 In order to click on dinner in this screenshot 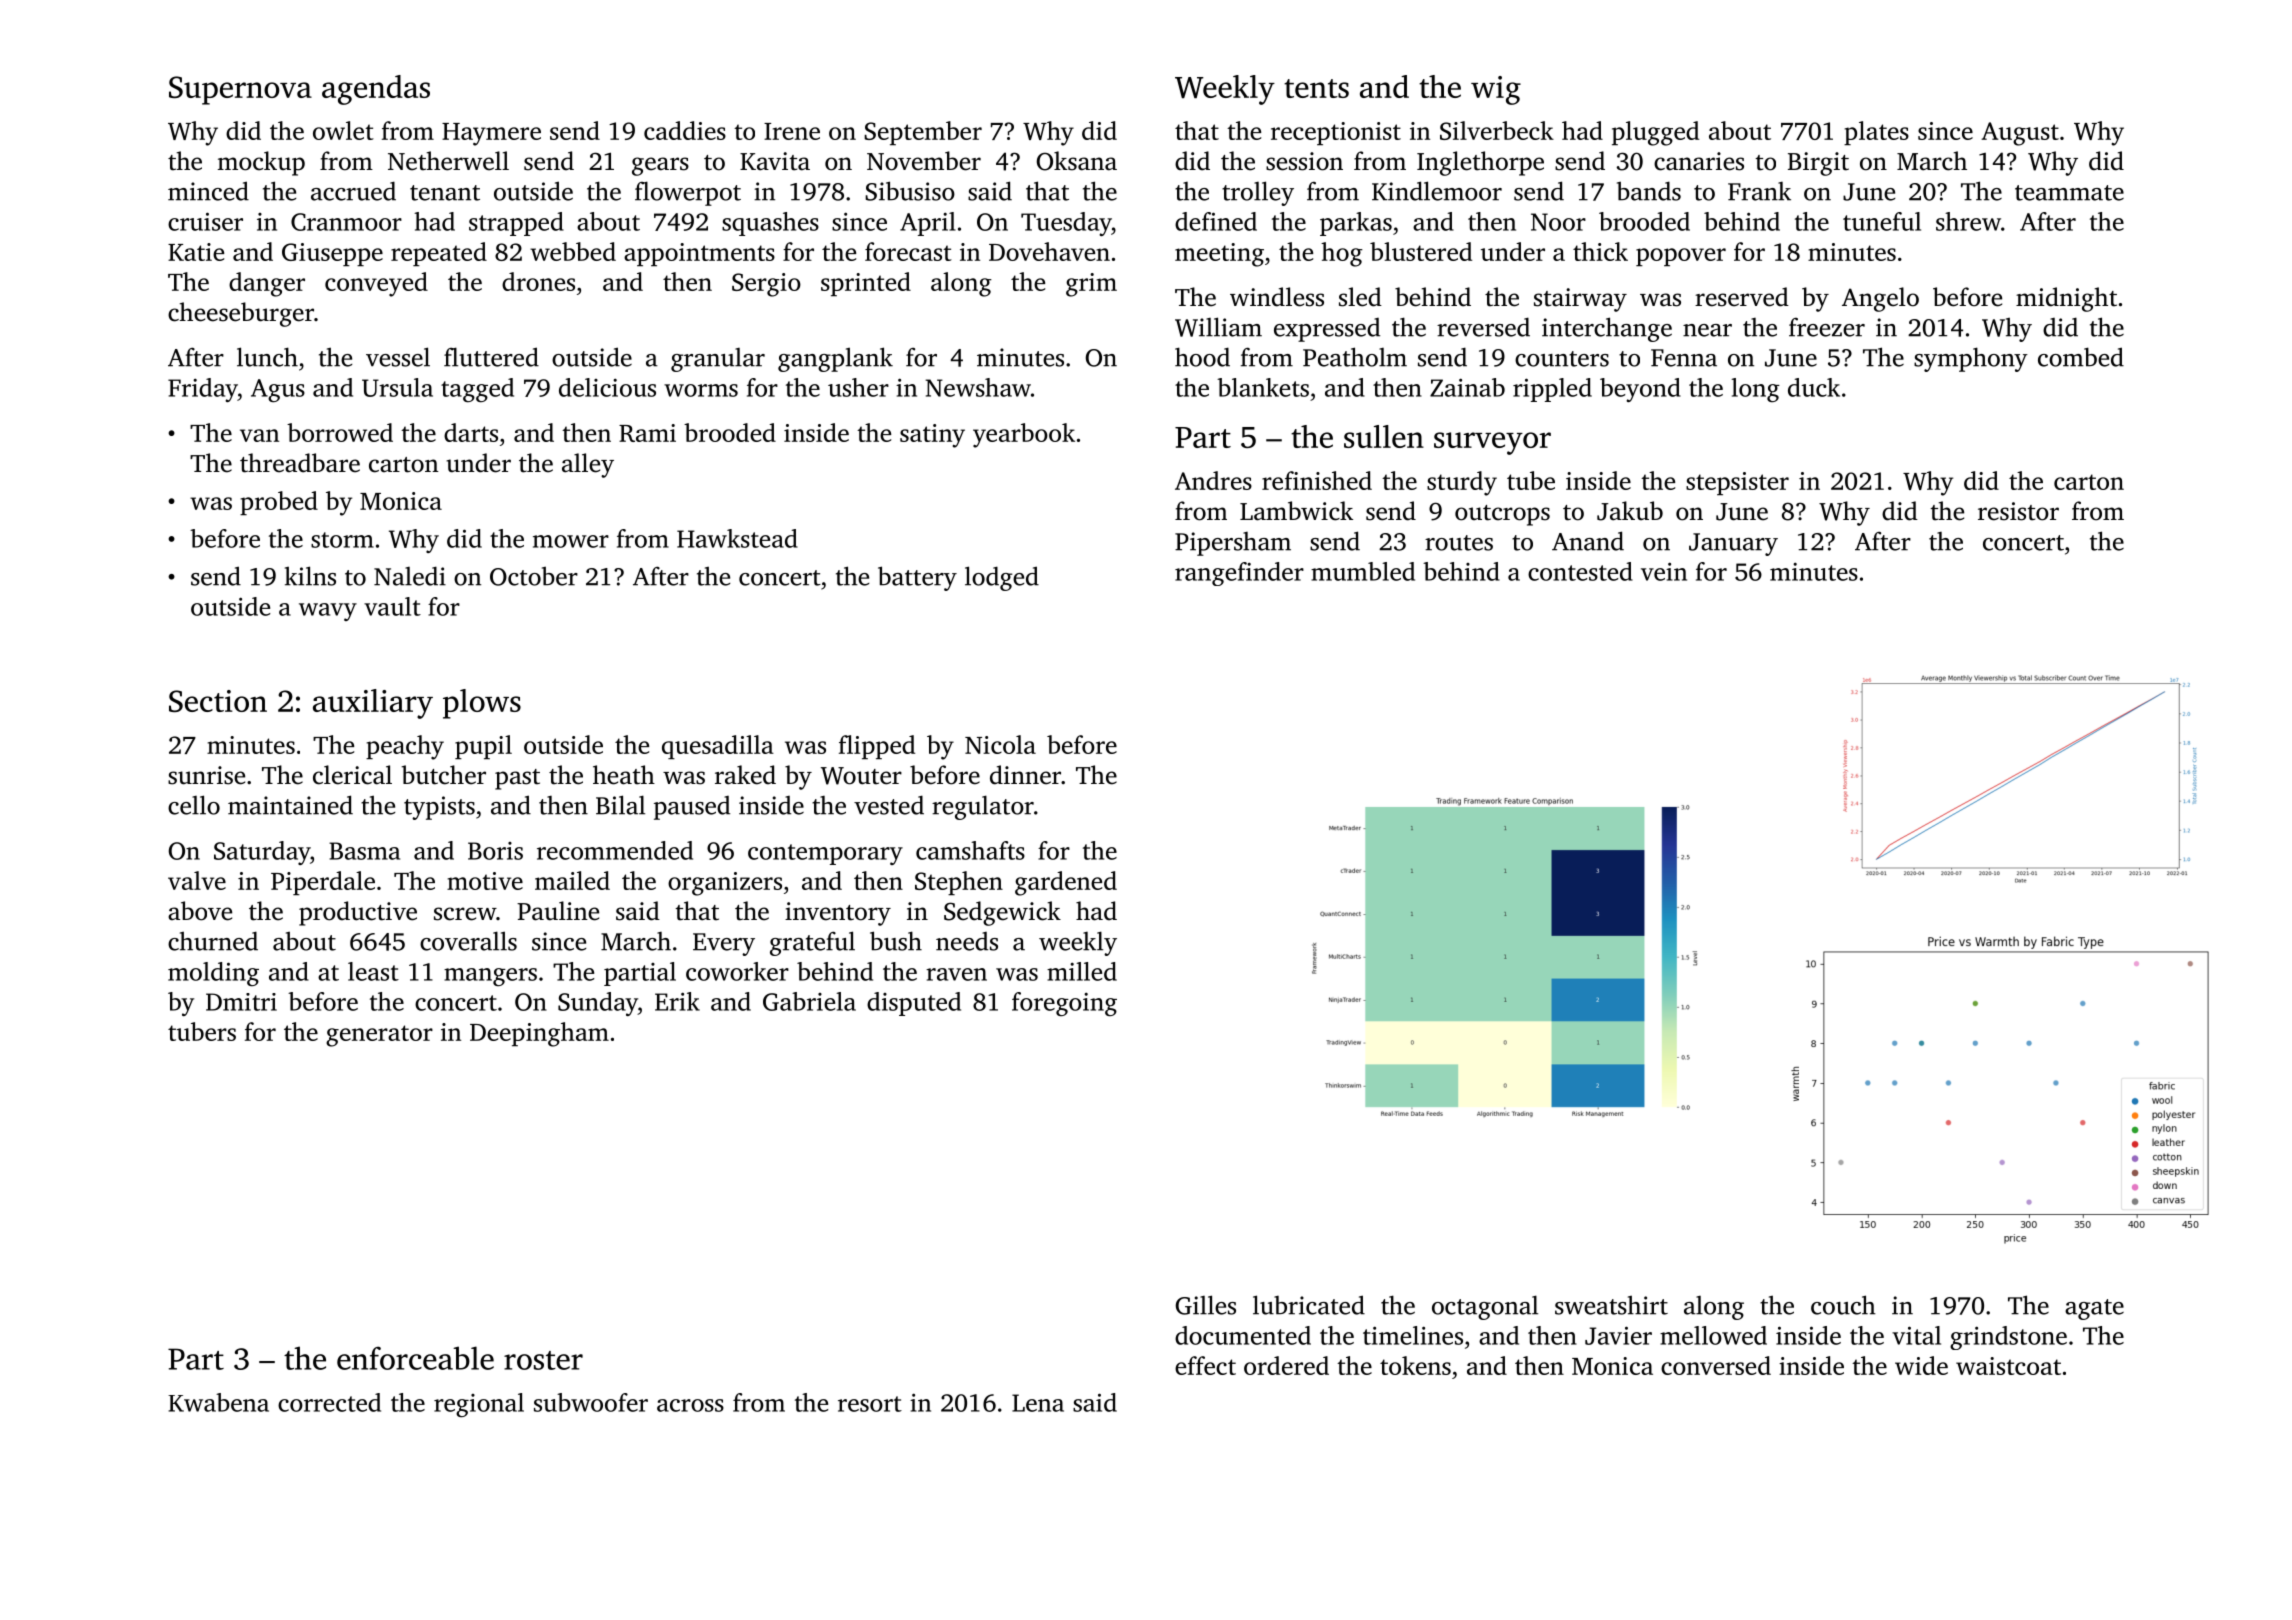, I will do `click(1025, 775)`.
